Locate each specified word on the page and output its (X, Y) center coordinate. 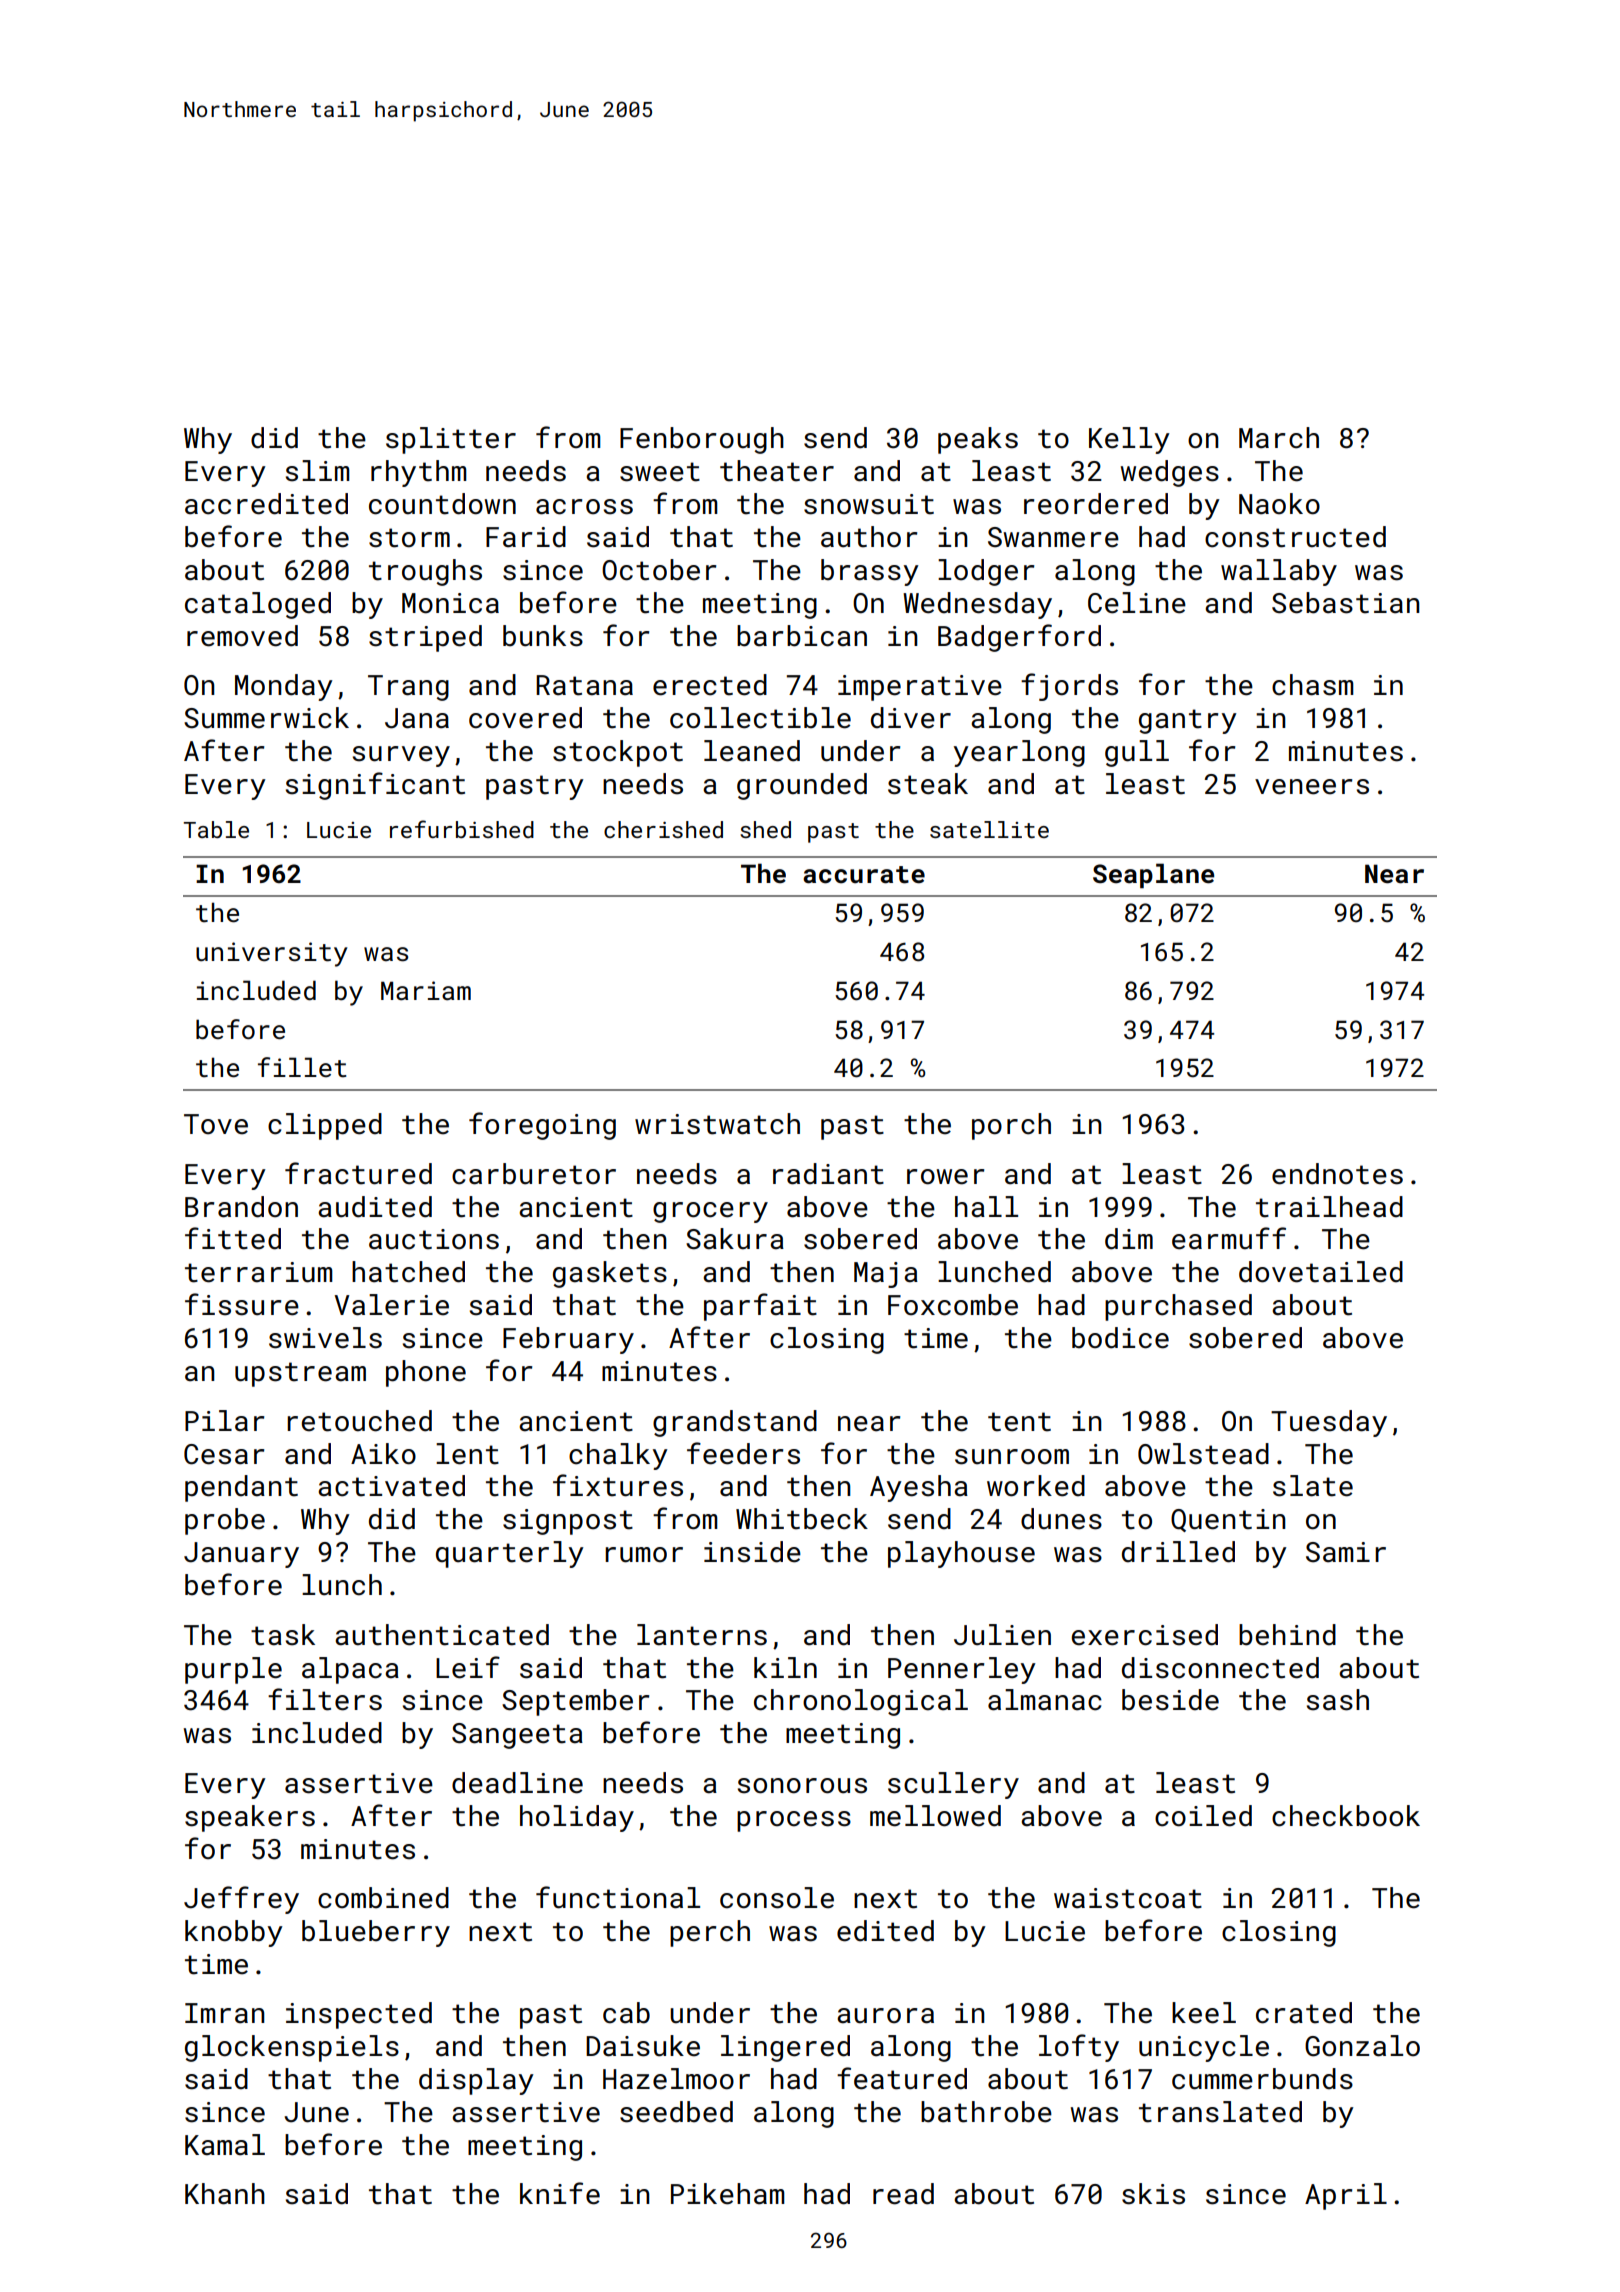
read (903, 2194)
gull (1137, 753)
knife (560, 2193)
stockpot (618, 753)
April (1346, 2196)
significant (375, 786)
